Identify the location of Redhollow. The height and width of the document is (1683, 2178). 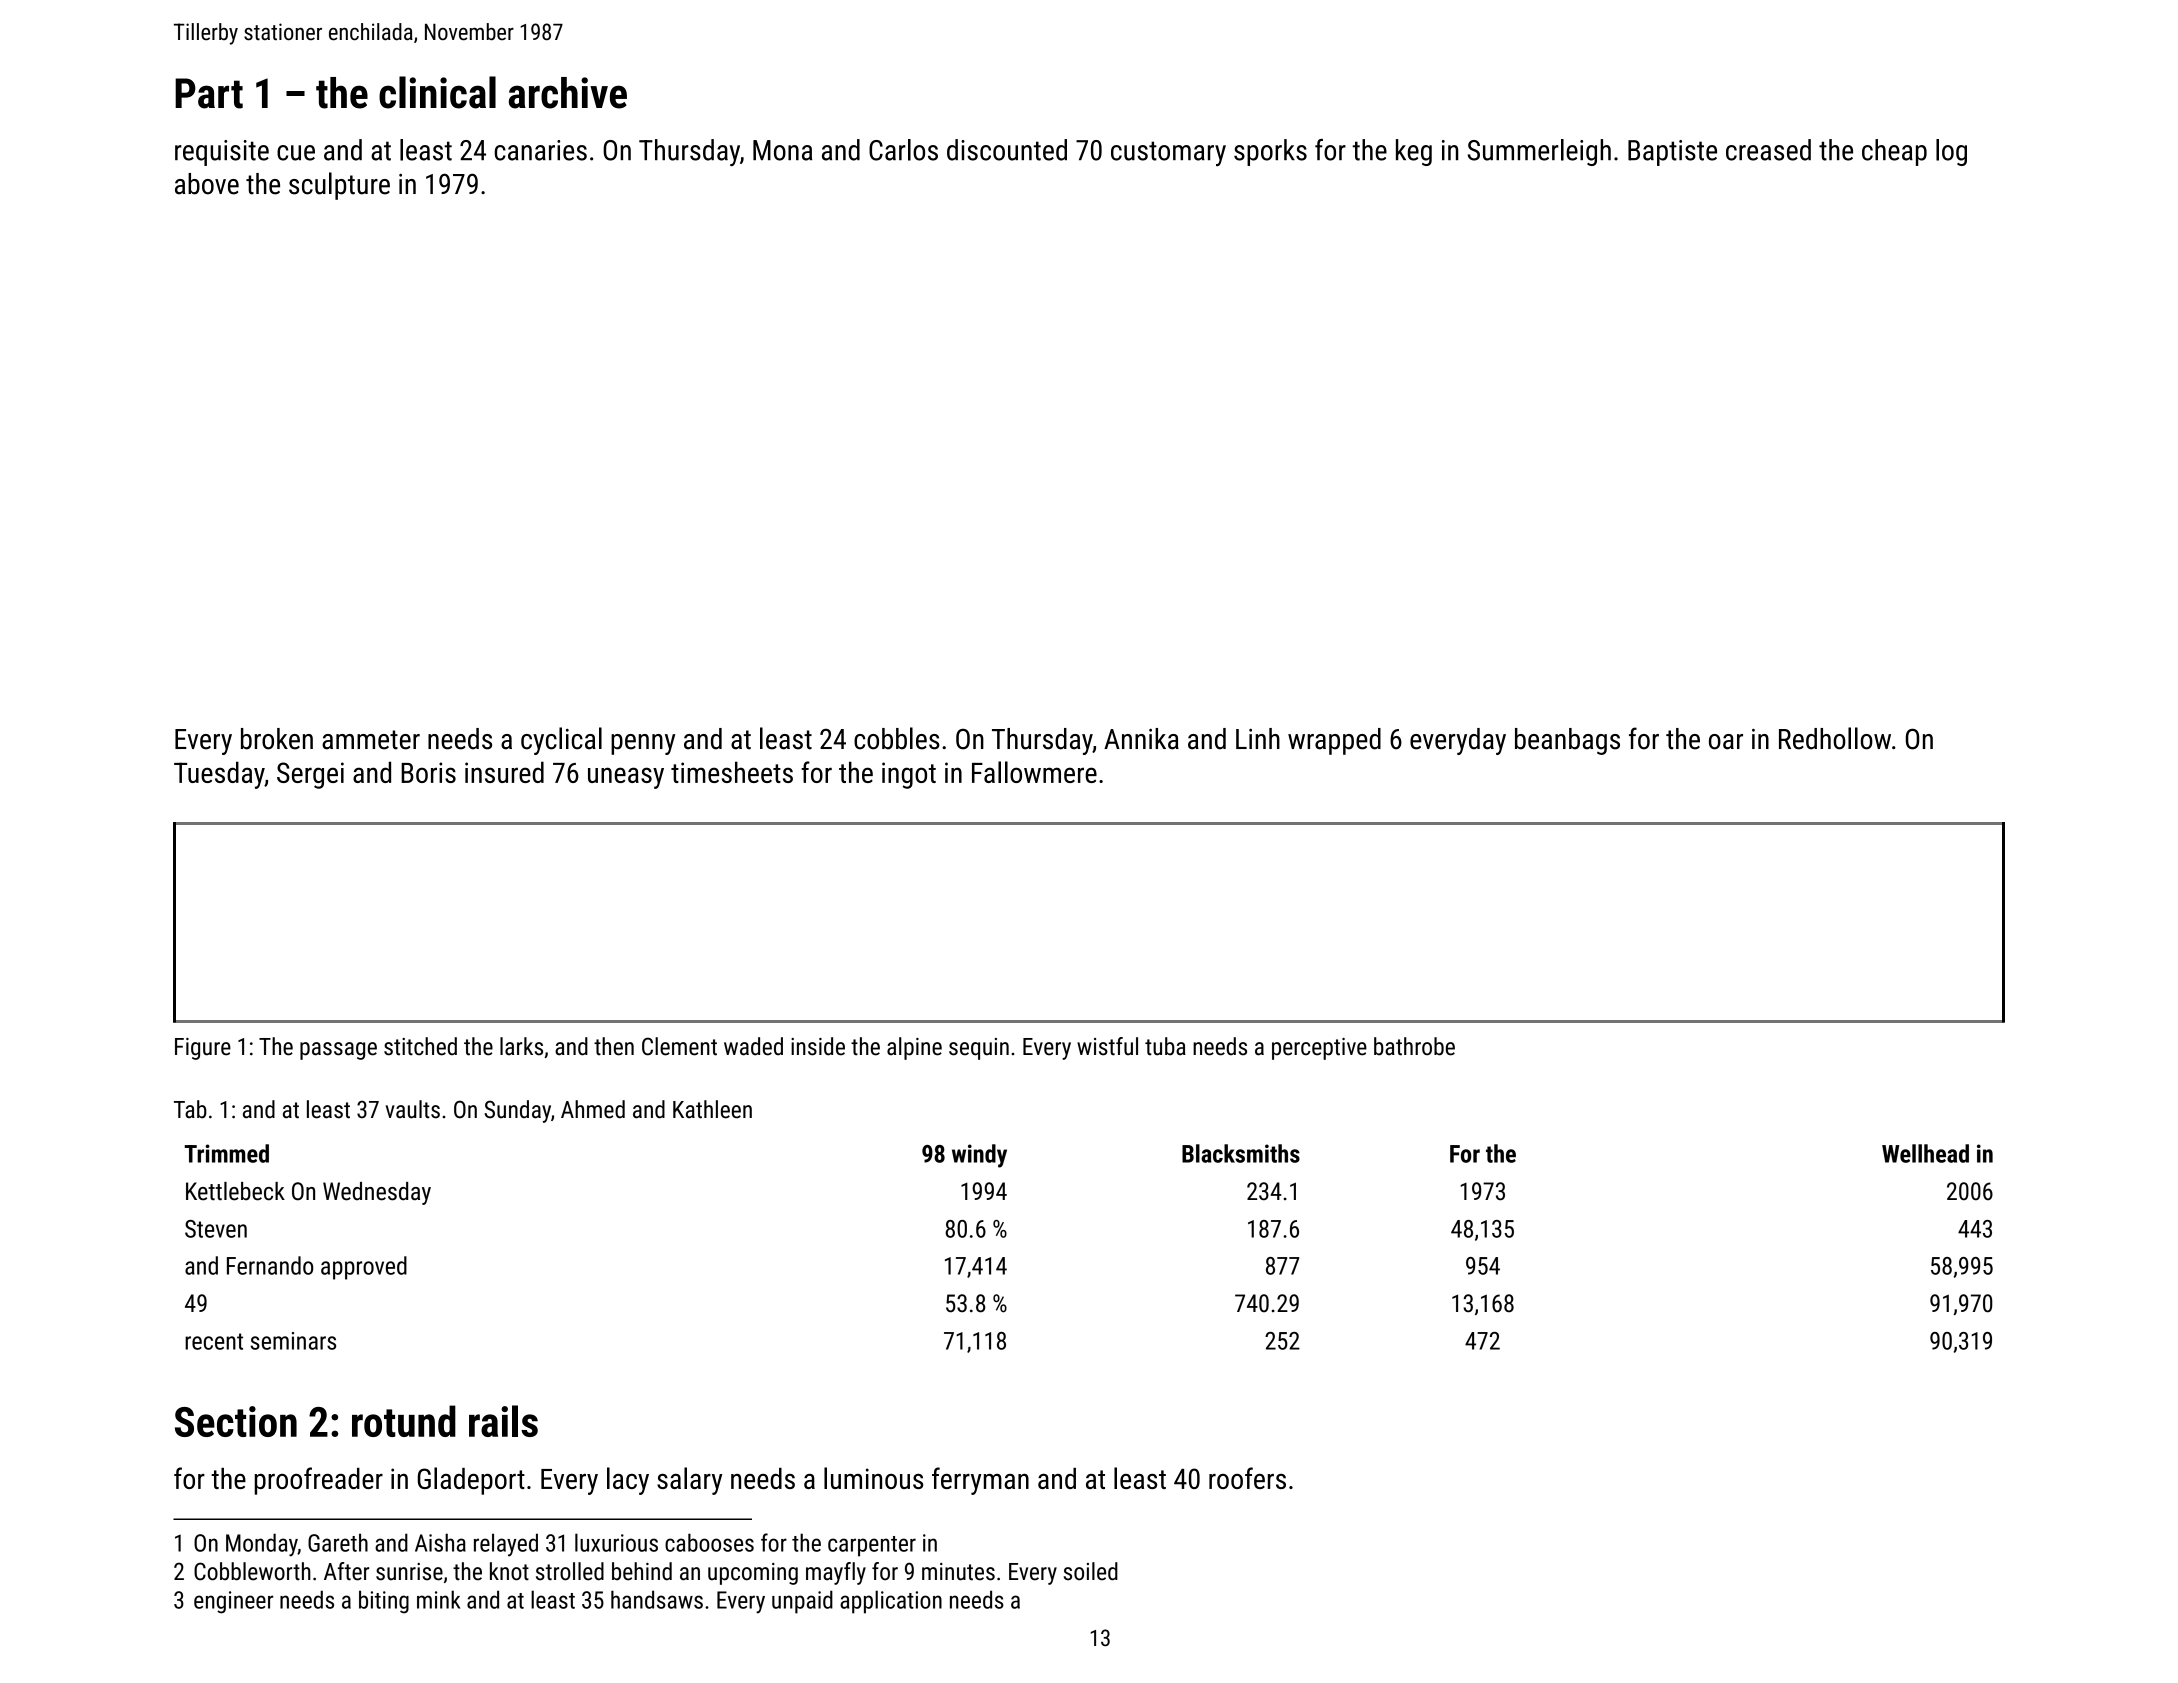
(1835, 738).
